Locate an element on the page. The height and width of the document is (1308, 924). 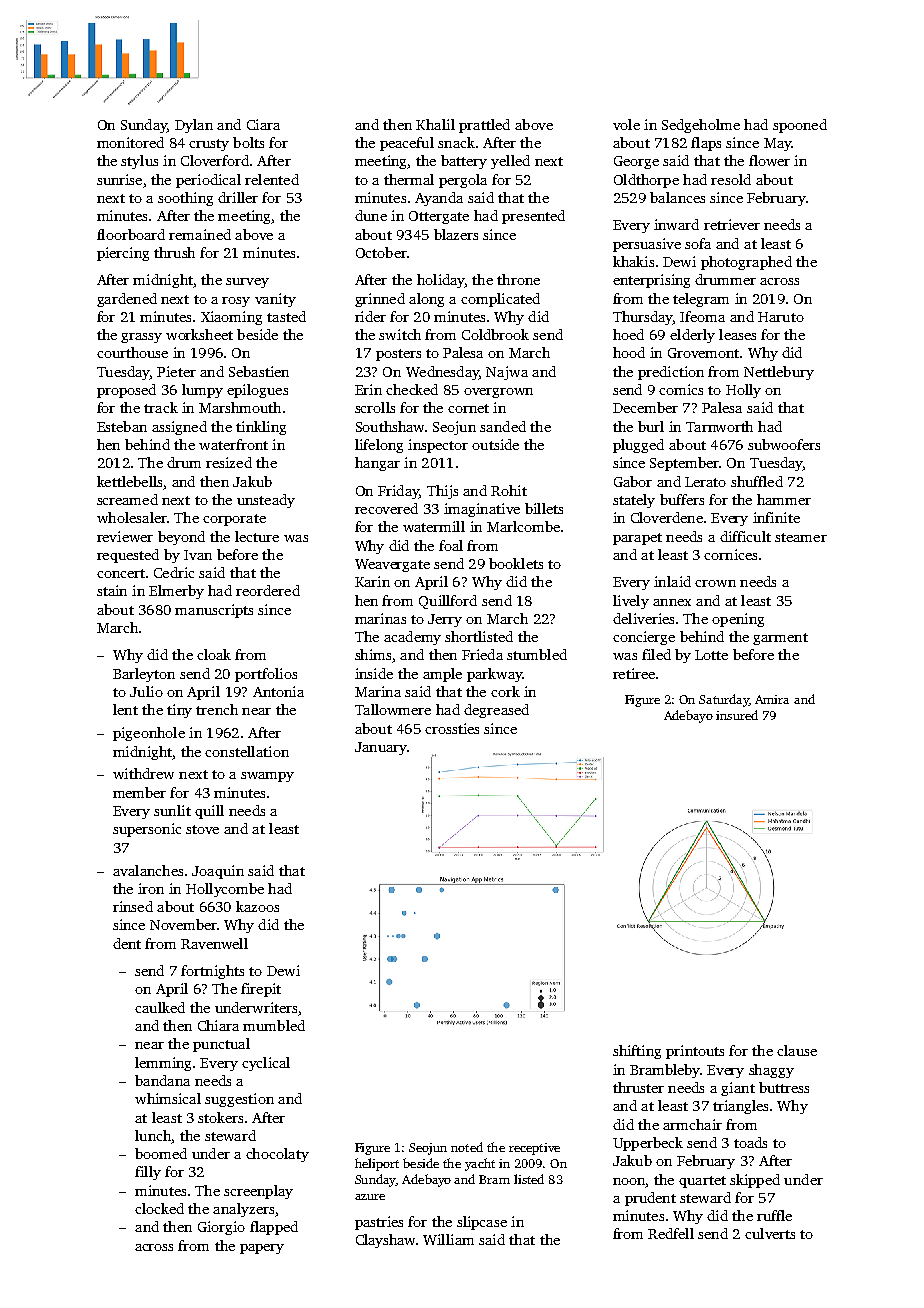
analyzers is located at coordinates (243, 1210).
